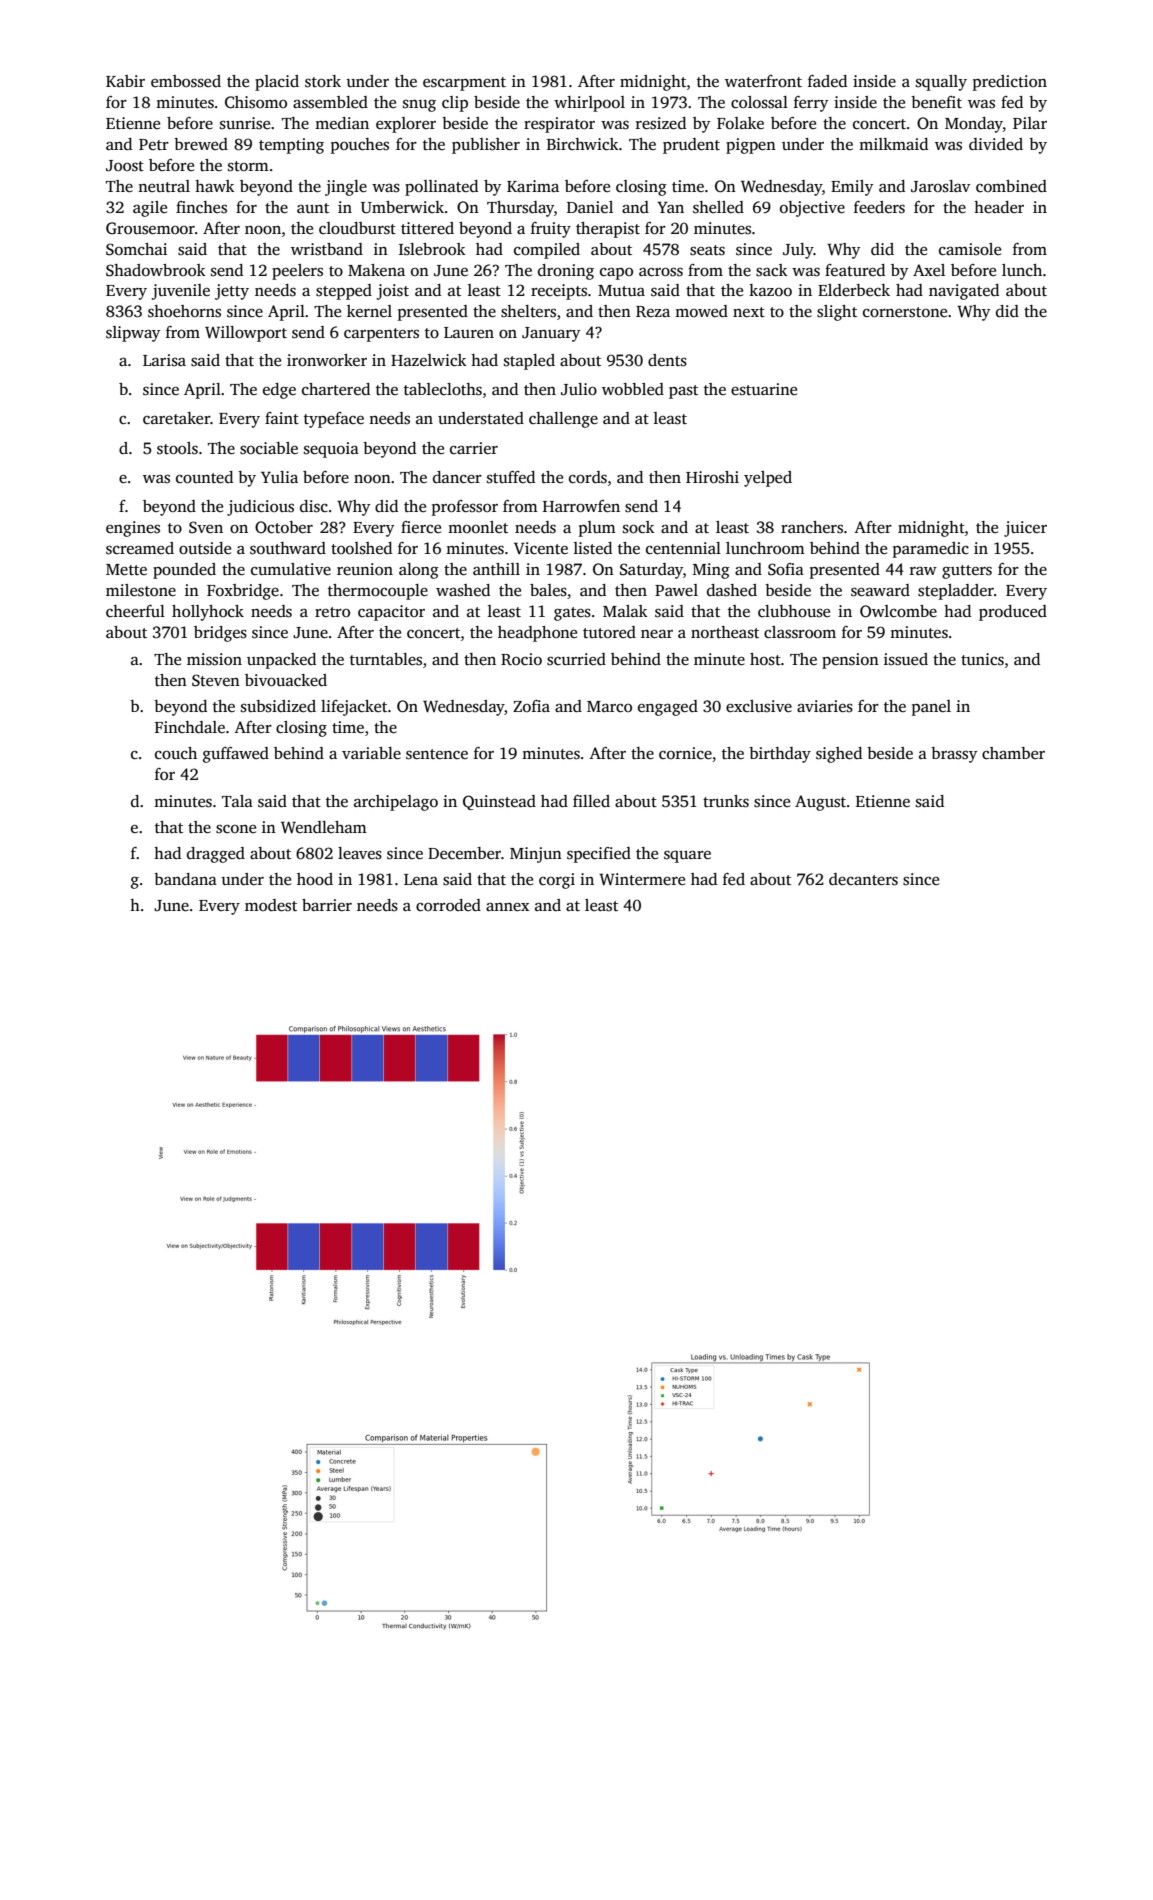 This screenshot has width=1153, height=1900. Describe the element at coordinates (707, 250) in the screenshot. I see `seats` at that location.
